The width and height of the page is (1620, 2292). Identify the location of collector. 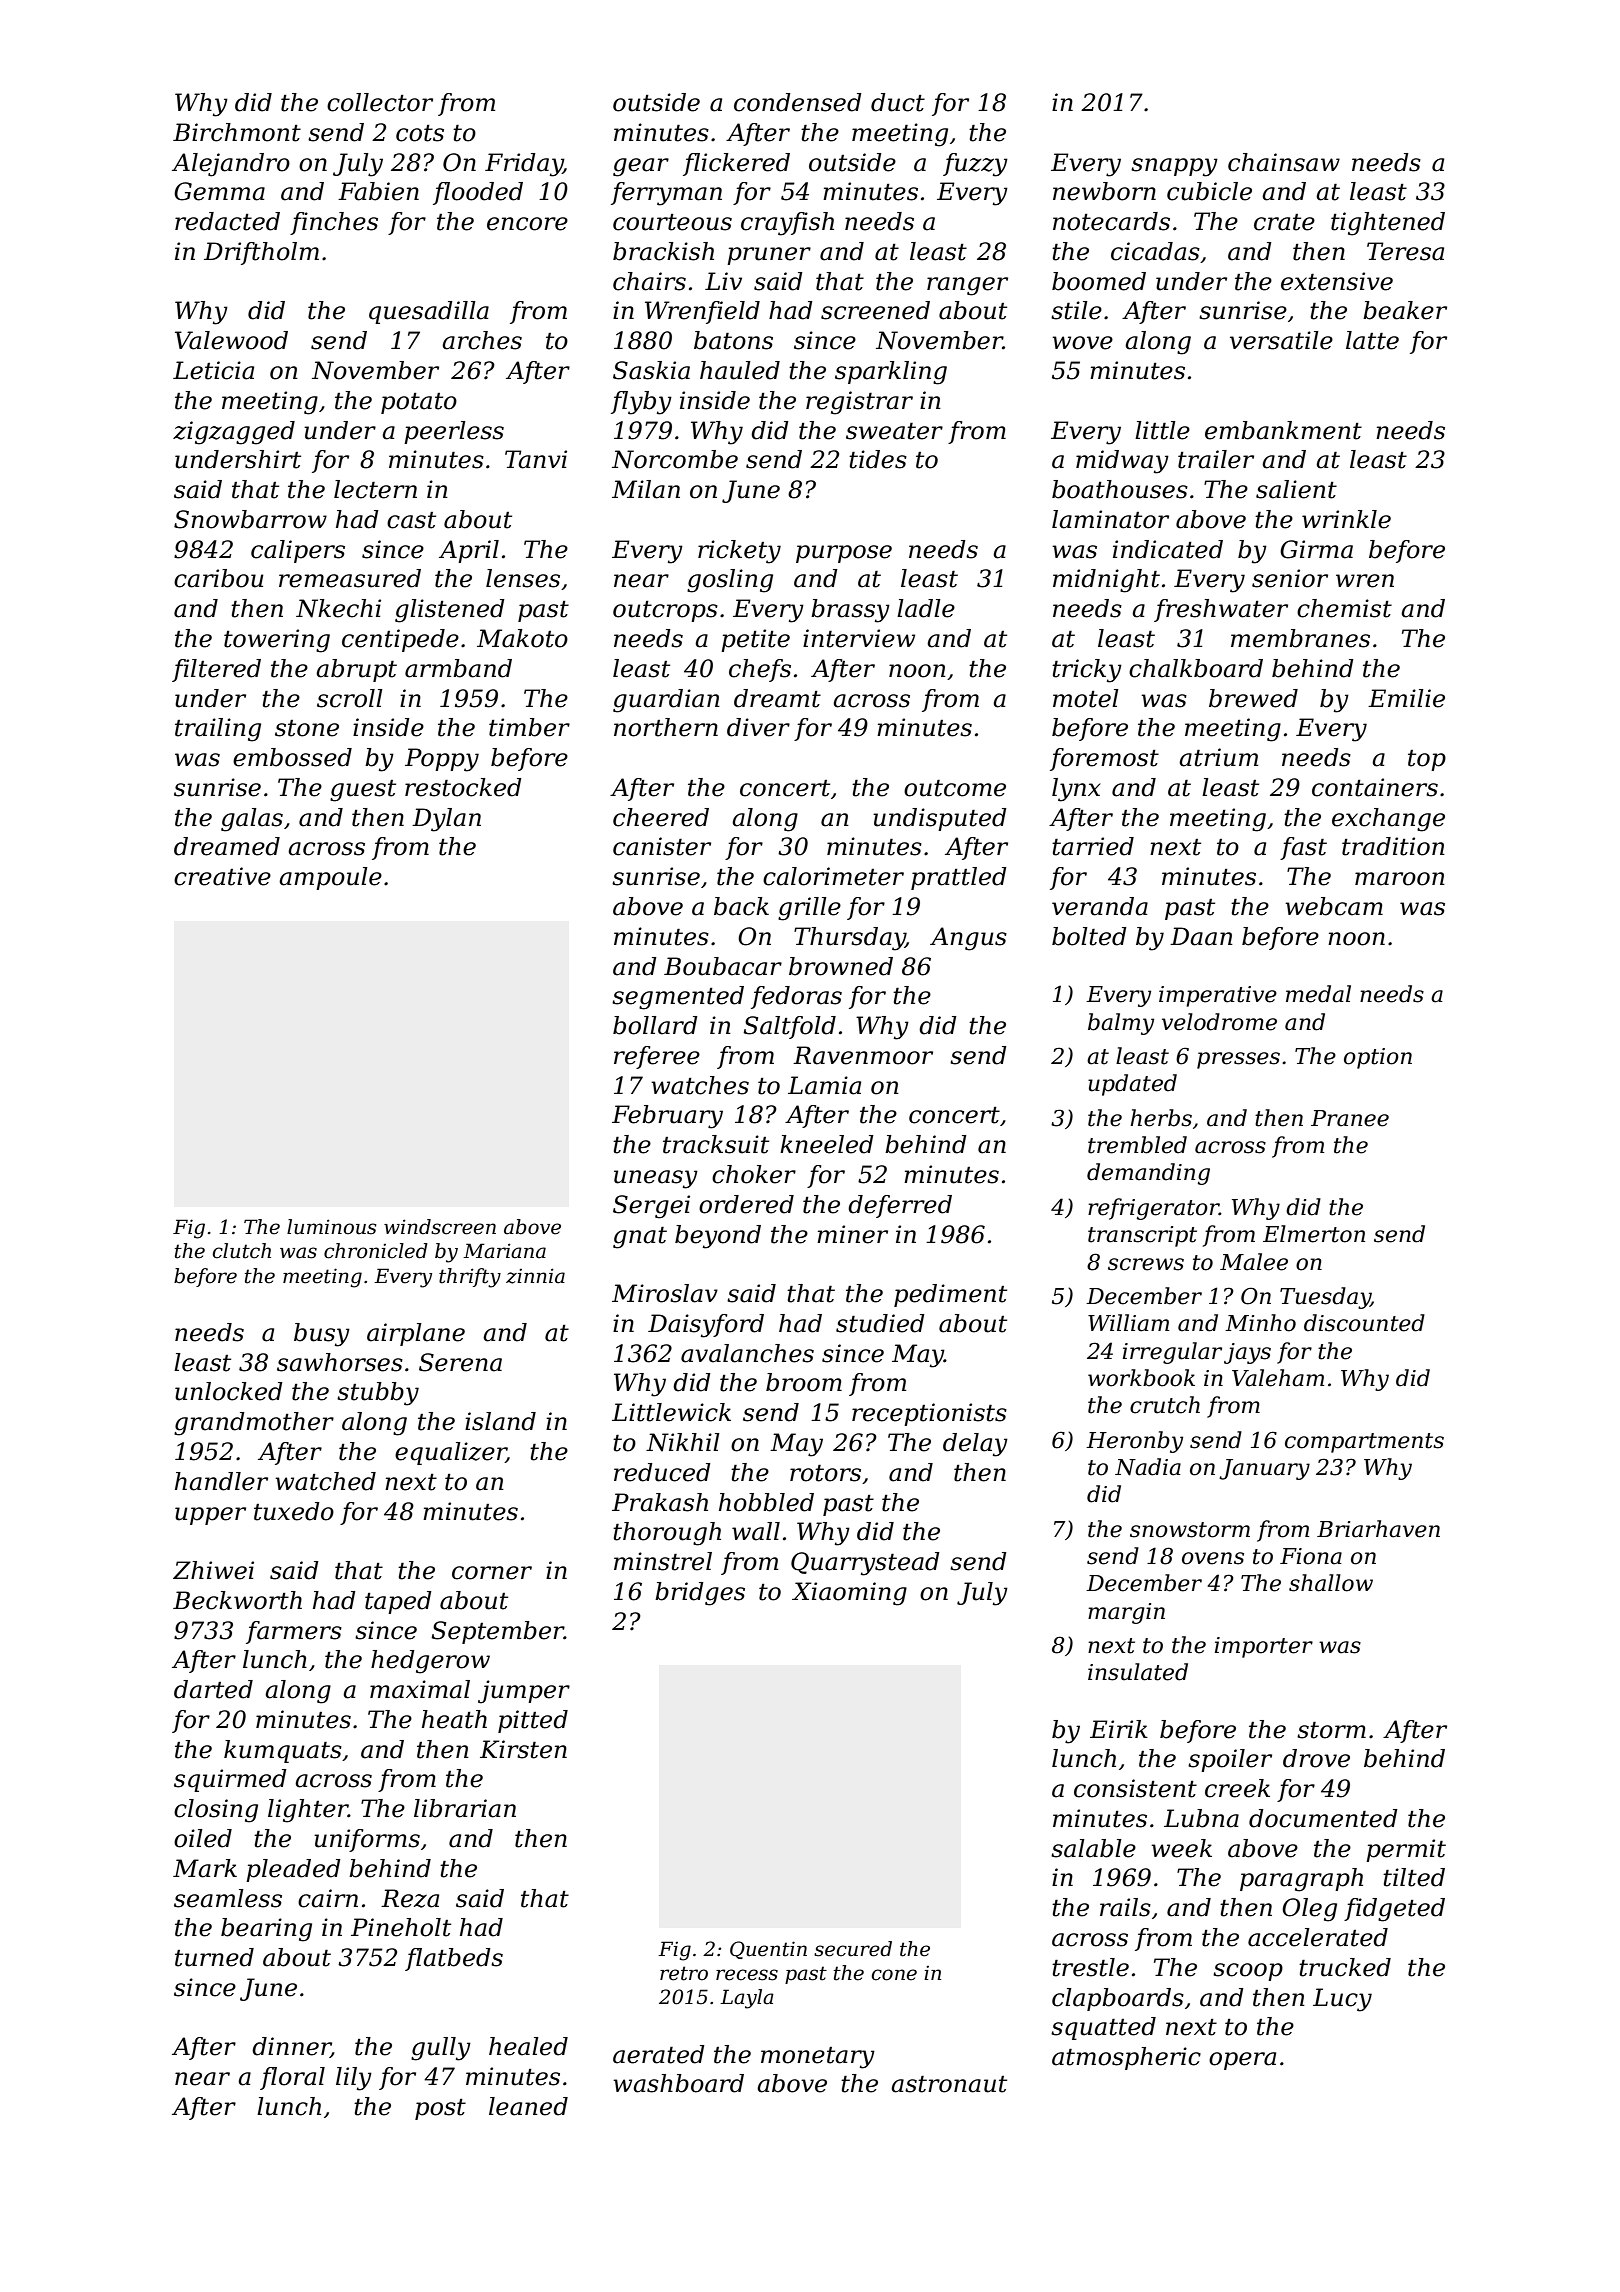
(380, 102).
